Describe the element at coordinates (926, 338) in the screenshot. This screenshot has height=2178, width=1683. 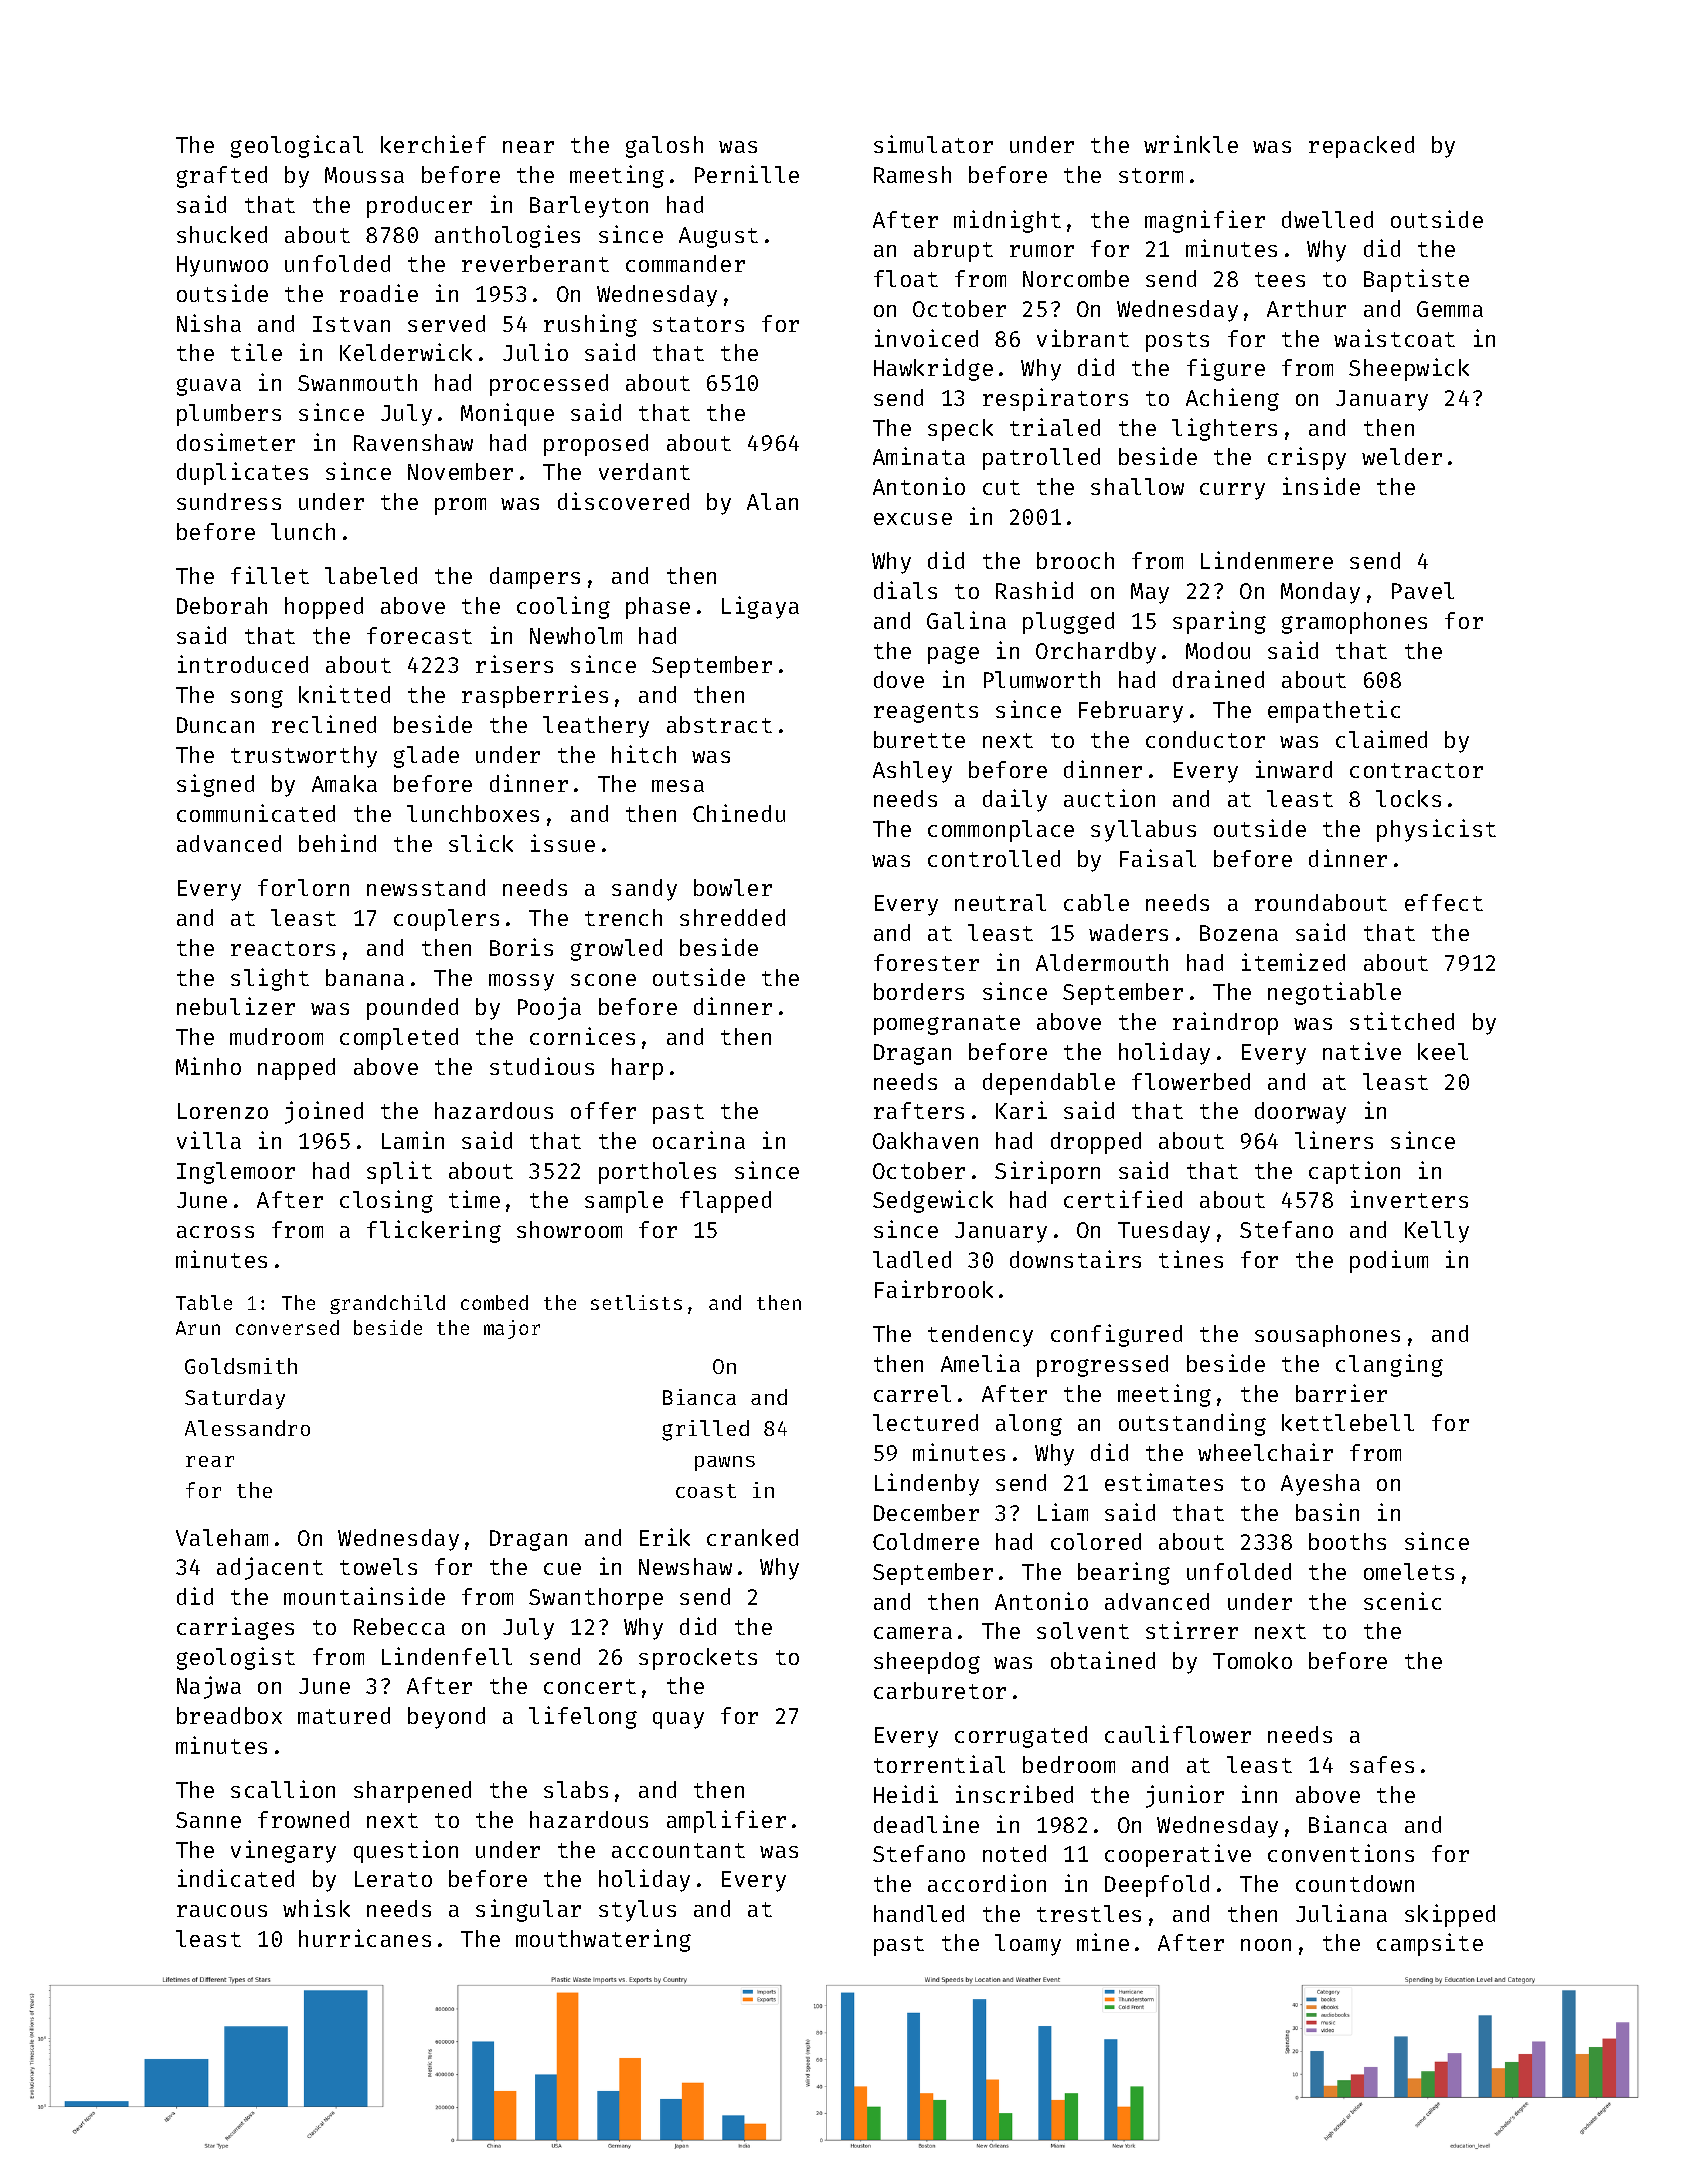
I see `invoiced` at that location.
